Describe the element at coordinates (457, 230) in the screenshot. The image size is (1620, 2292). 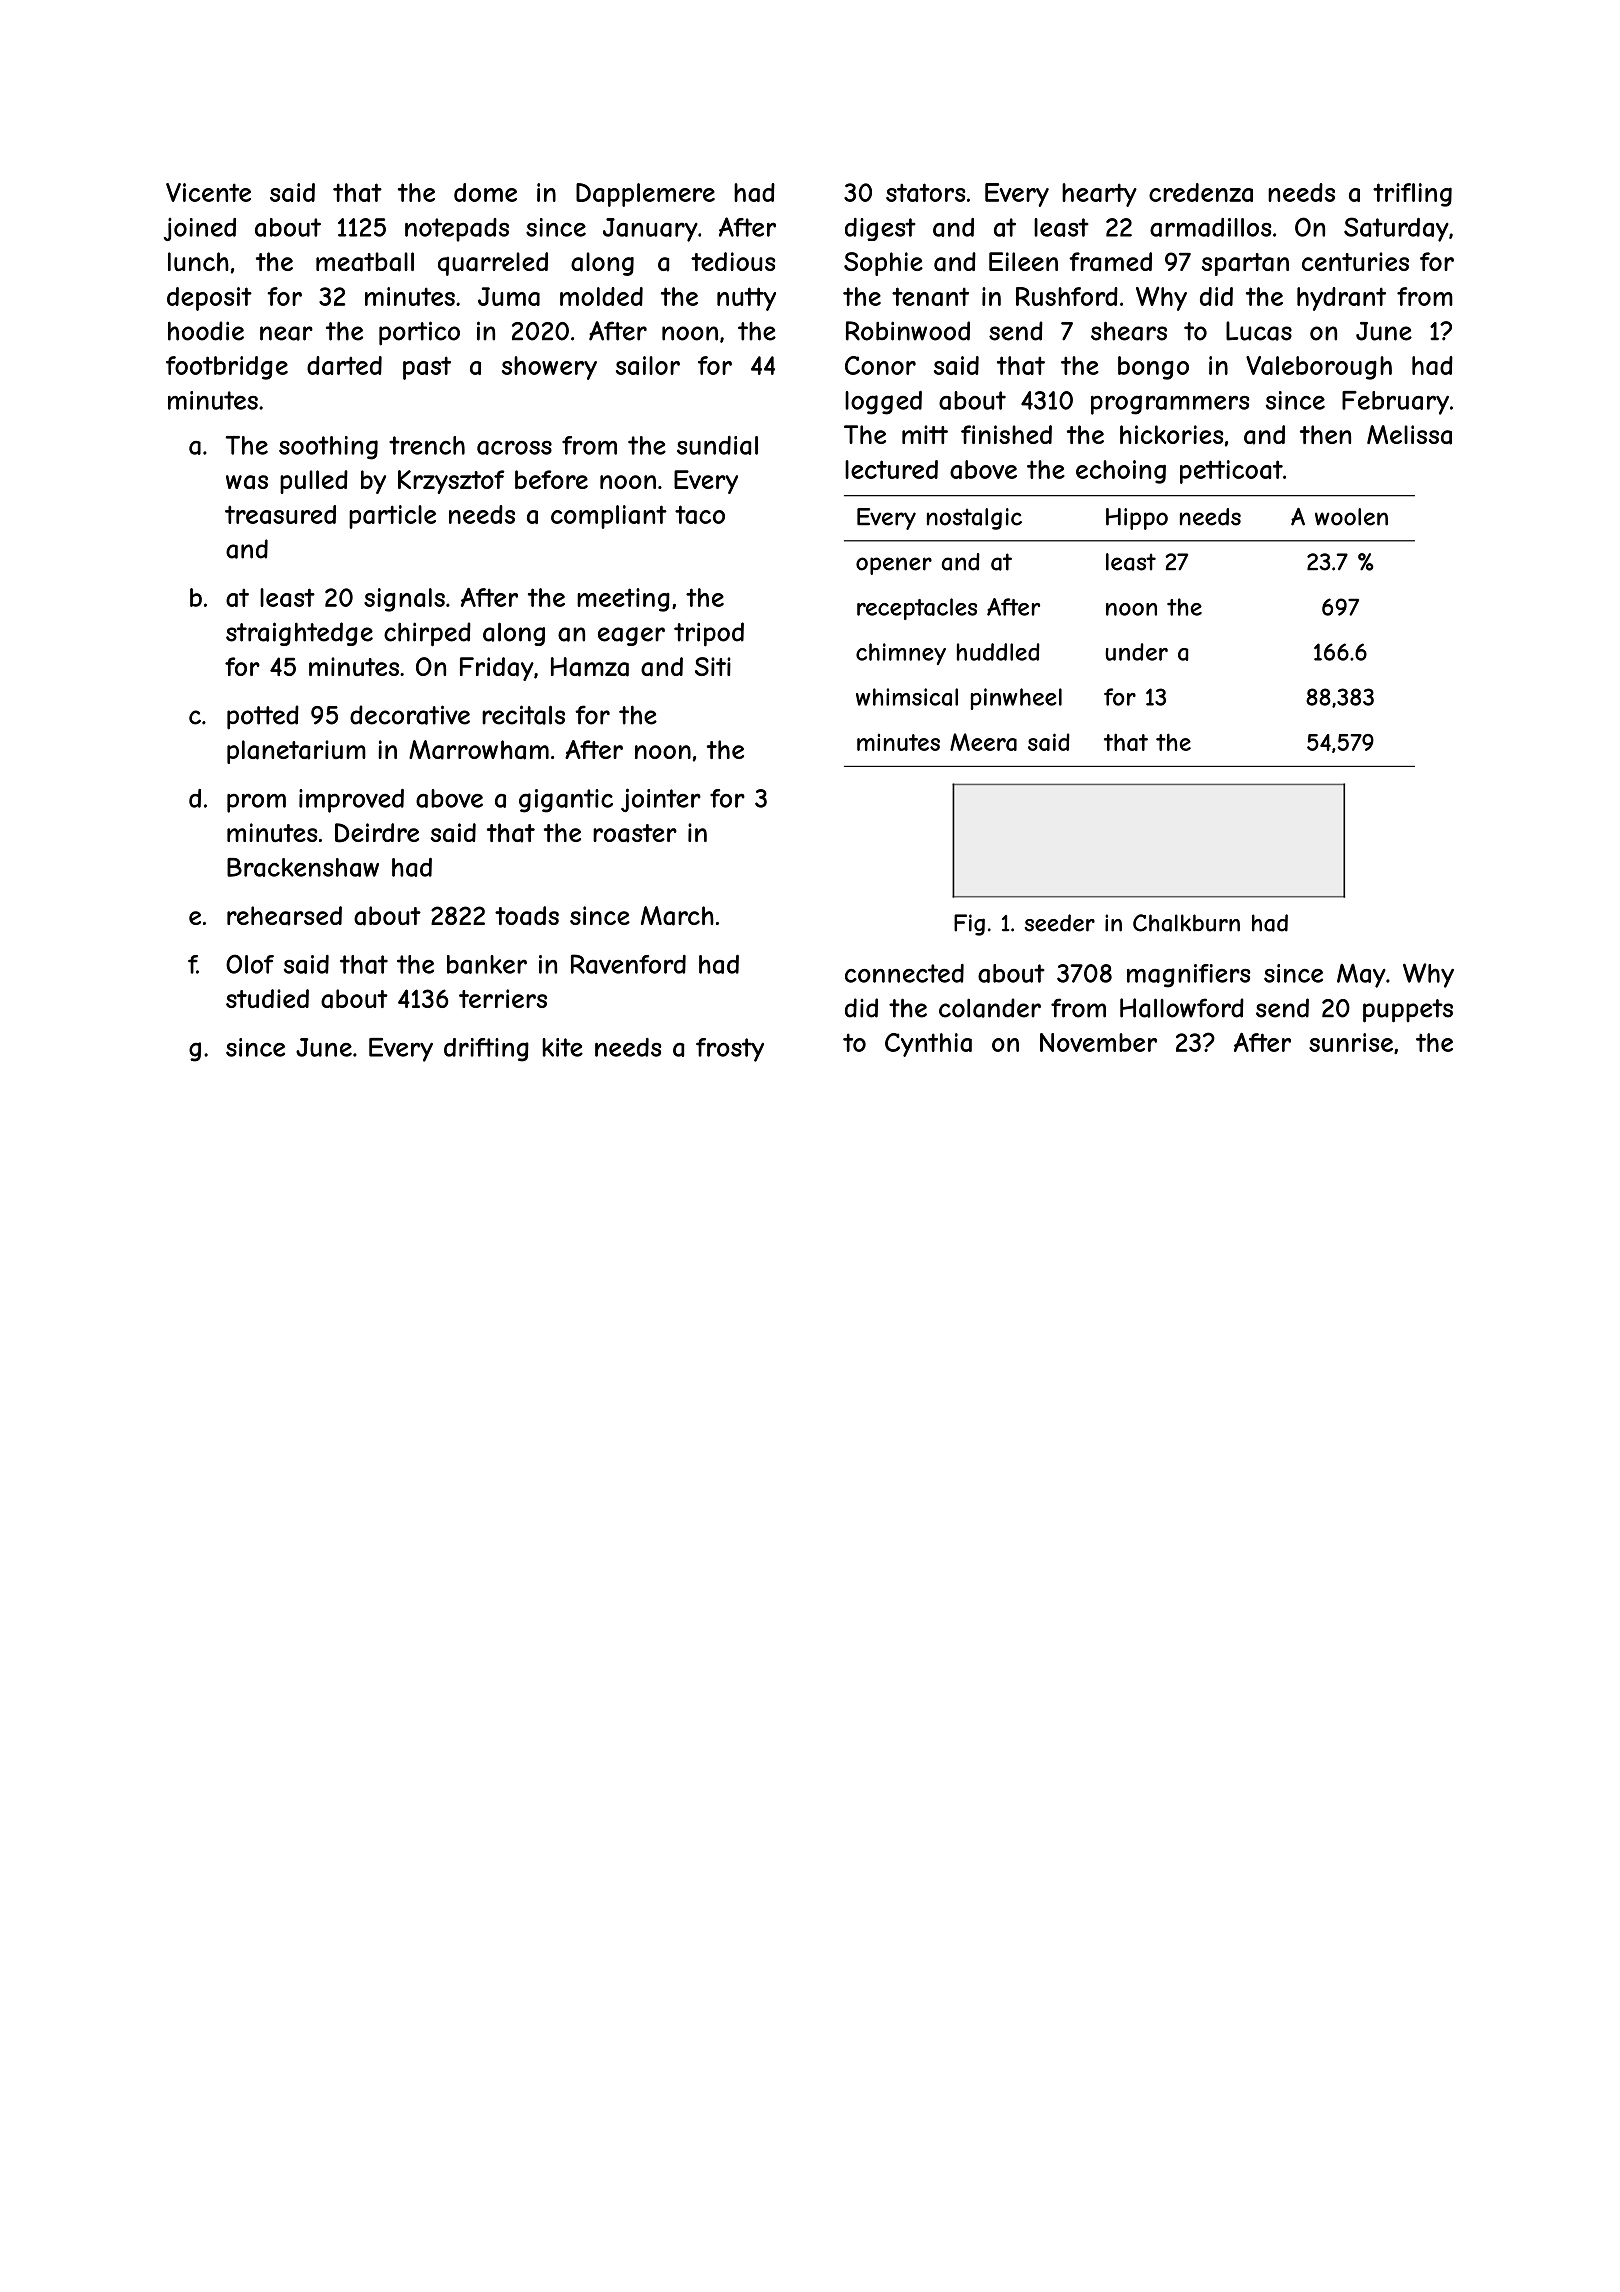
I see `notepads` at that location.
